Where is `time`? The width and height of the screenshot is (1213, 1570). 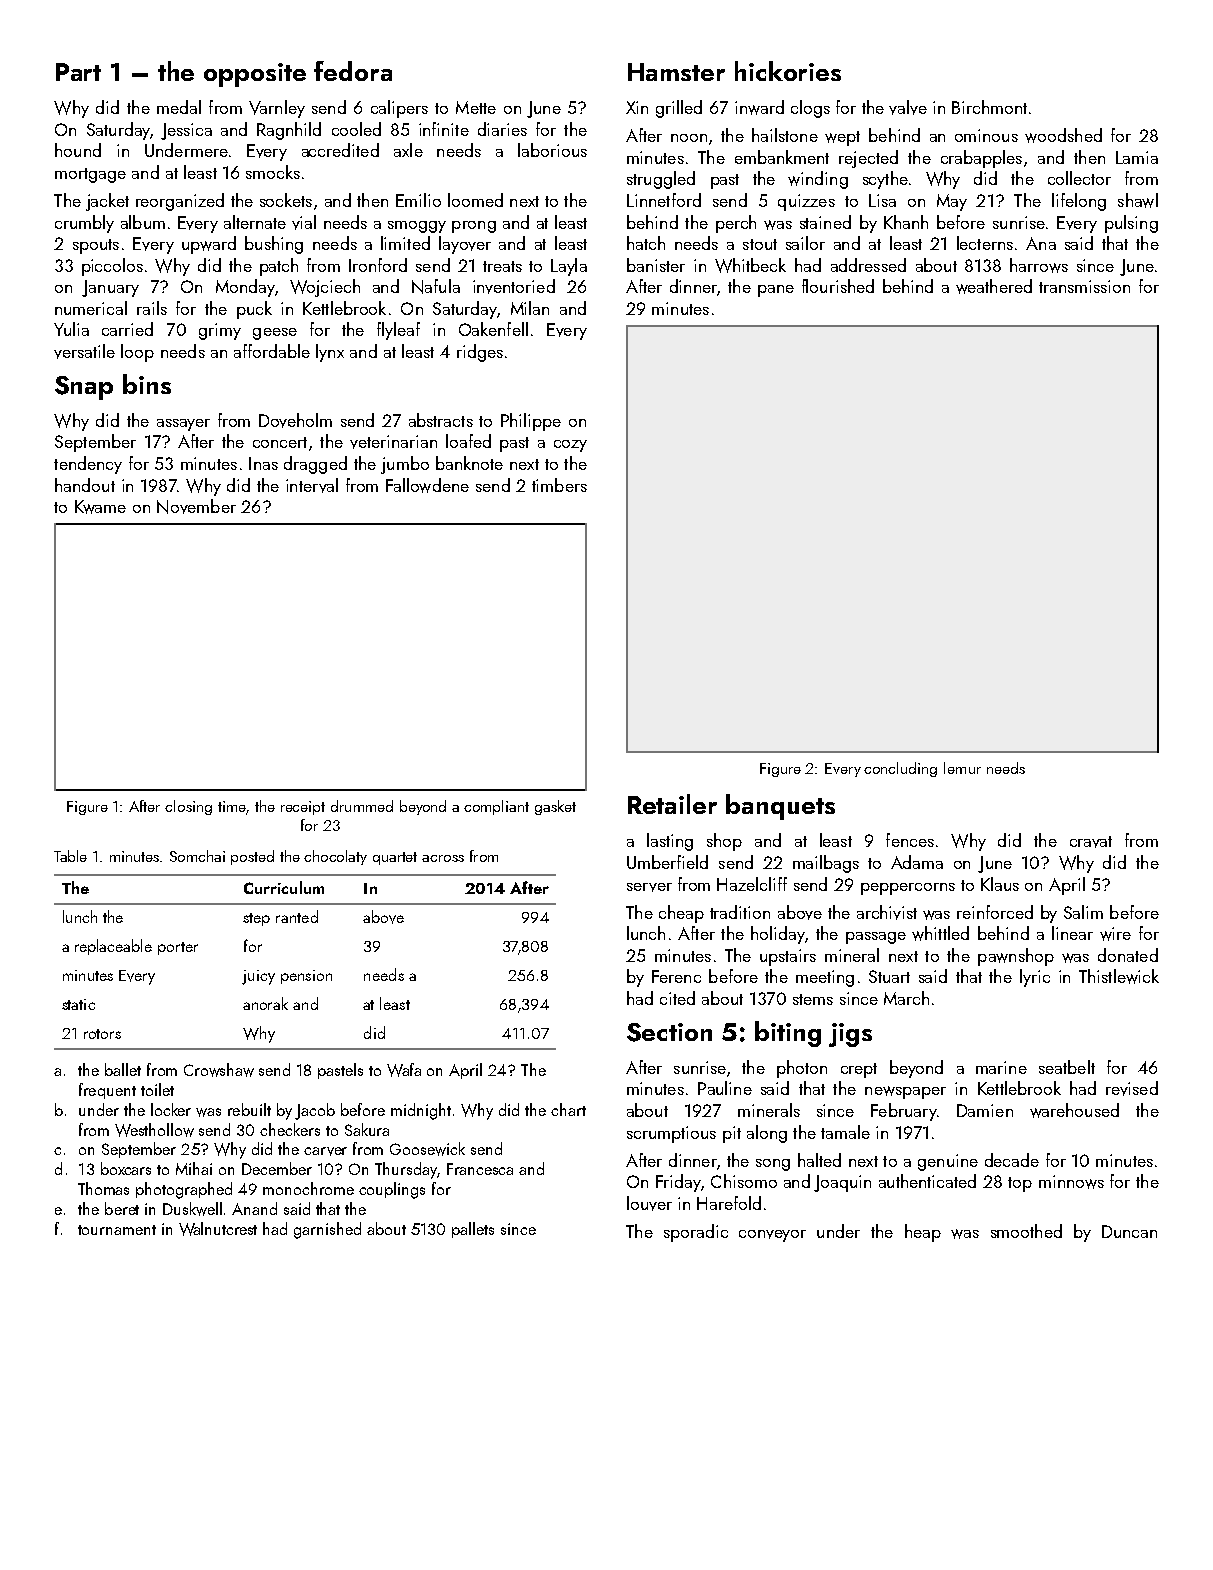
time is located at coordinates (232, 806).
